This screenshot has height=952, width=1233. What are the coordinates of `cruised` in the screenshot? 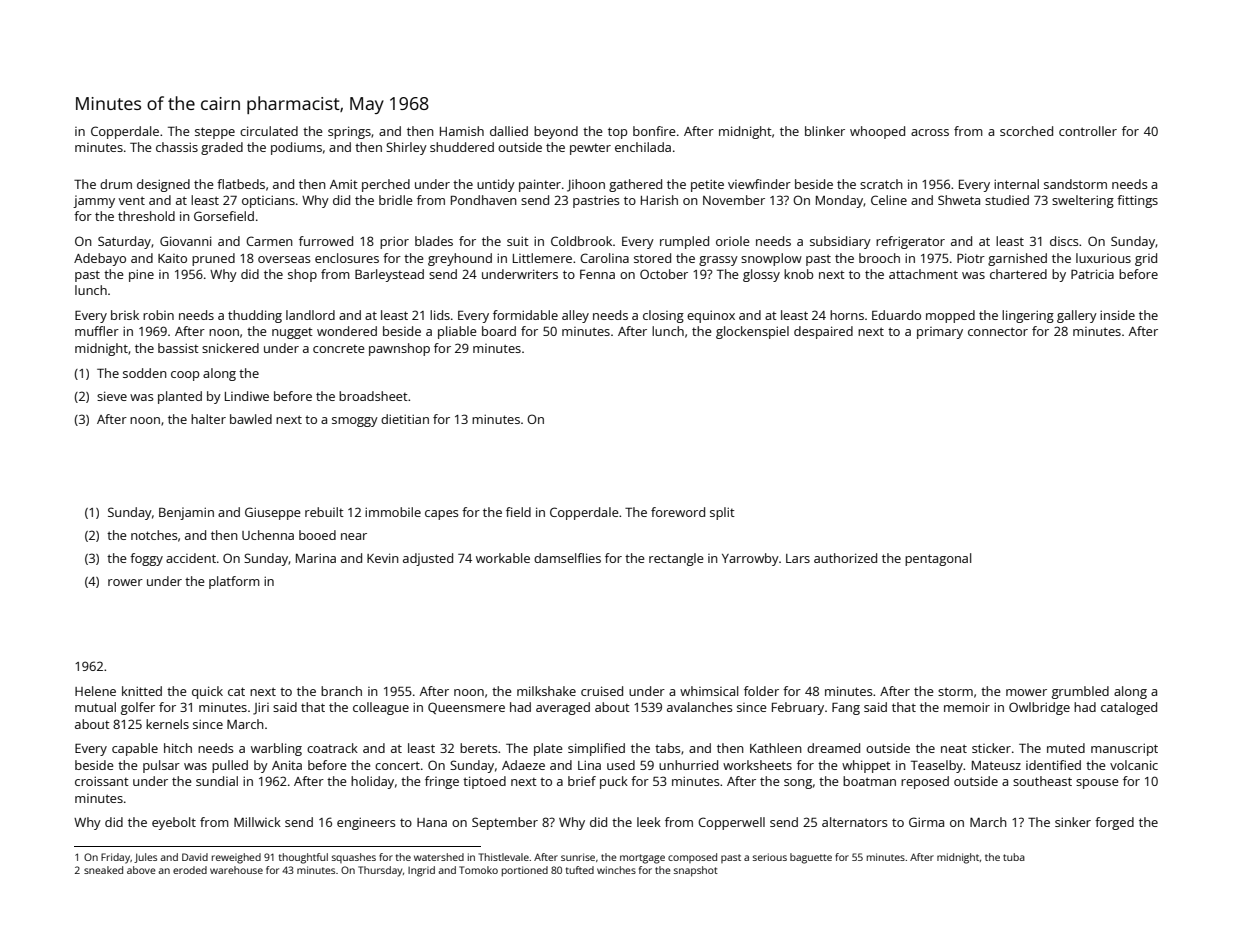 It's located at (602, 691).
